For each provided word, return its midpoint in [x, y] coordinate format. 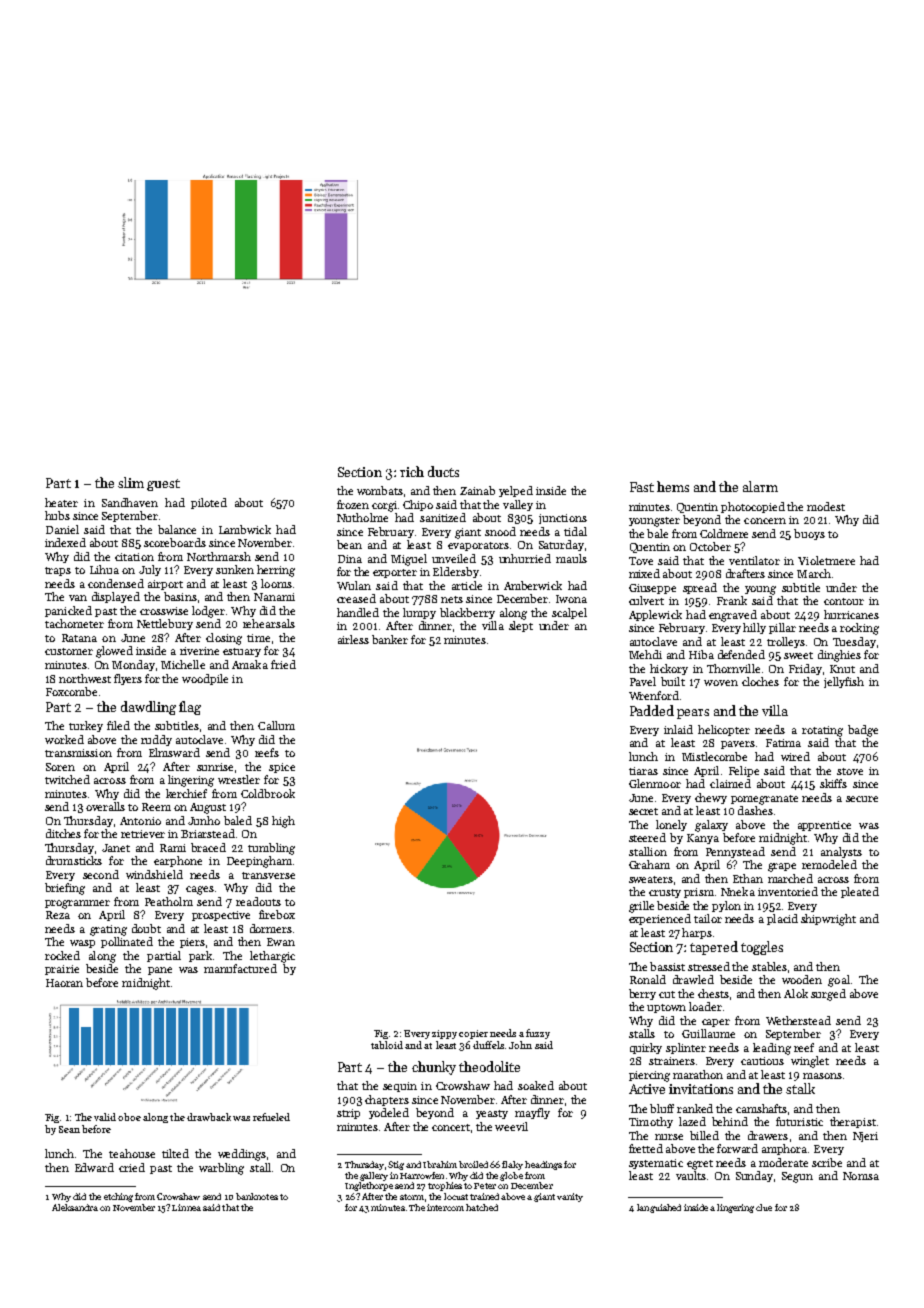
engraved [733, 616]
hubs [57, 515]
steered [647, 837]
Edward [94, 1167]
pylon [726, 906]
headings [543, 1165]
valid [105, 1117]
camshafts [761, 1108]
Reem [156, 807]
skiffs [833, 783]
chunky [434, 1068]
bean [349, 544]
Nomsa [861, 1176]
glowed [114, 652]
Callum [276, 725]
